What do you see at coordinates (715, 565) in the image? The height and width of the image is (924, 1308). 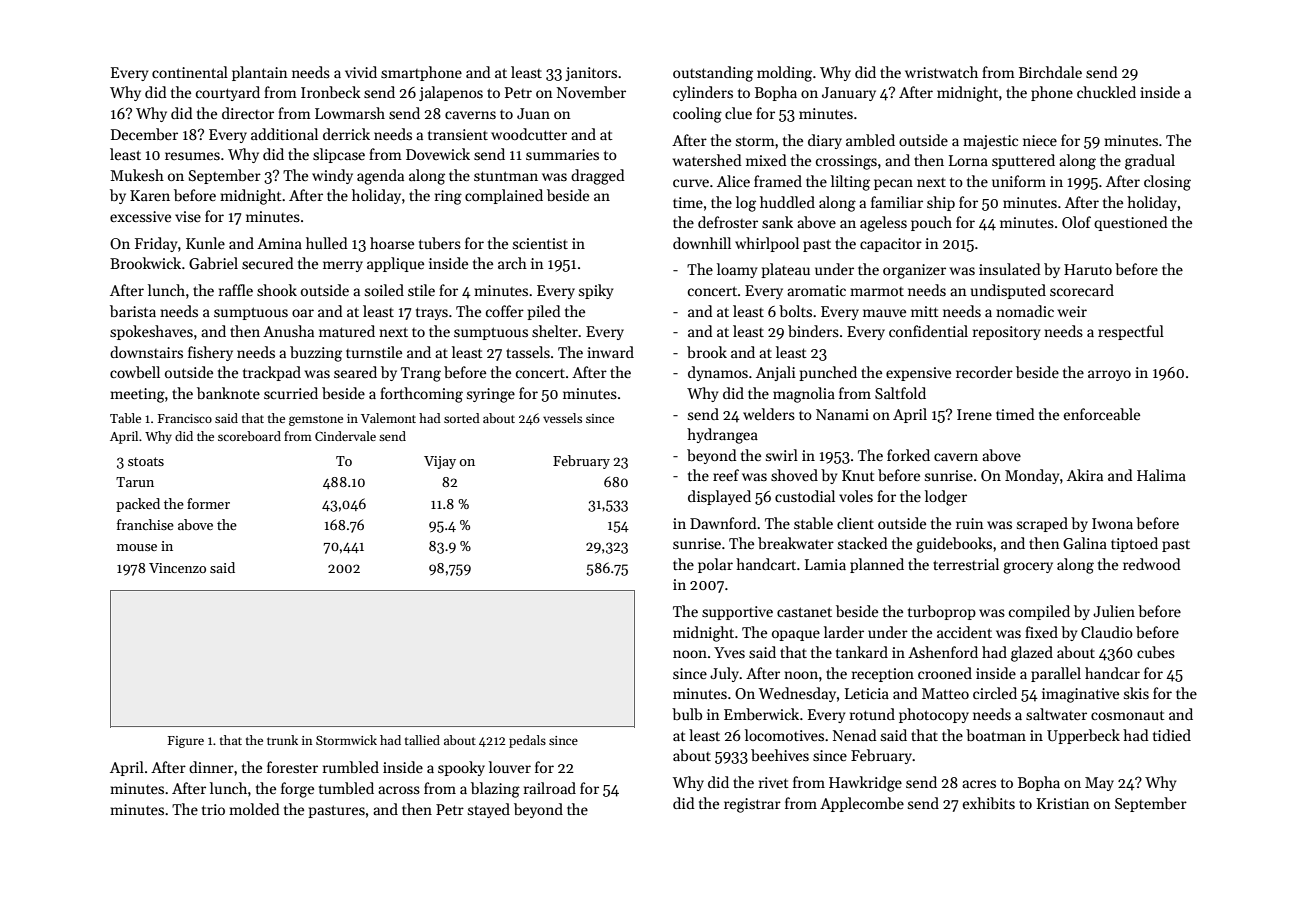 I see `polar` at bounding box center [715, 565].
